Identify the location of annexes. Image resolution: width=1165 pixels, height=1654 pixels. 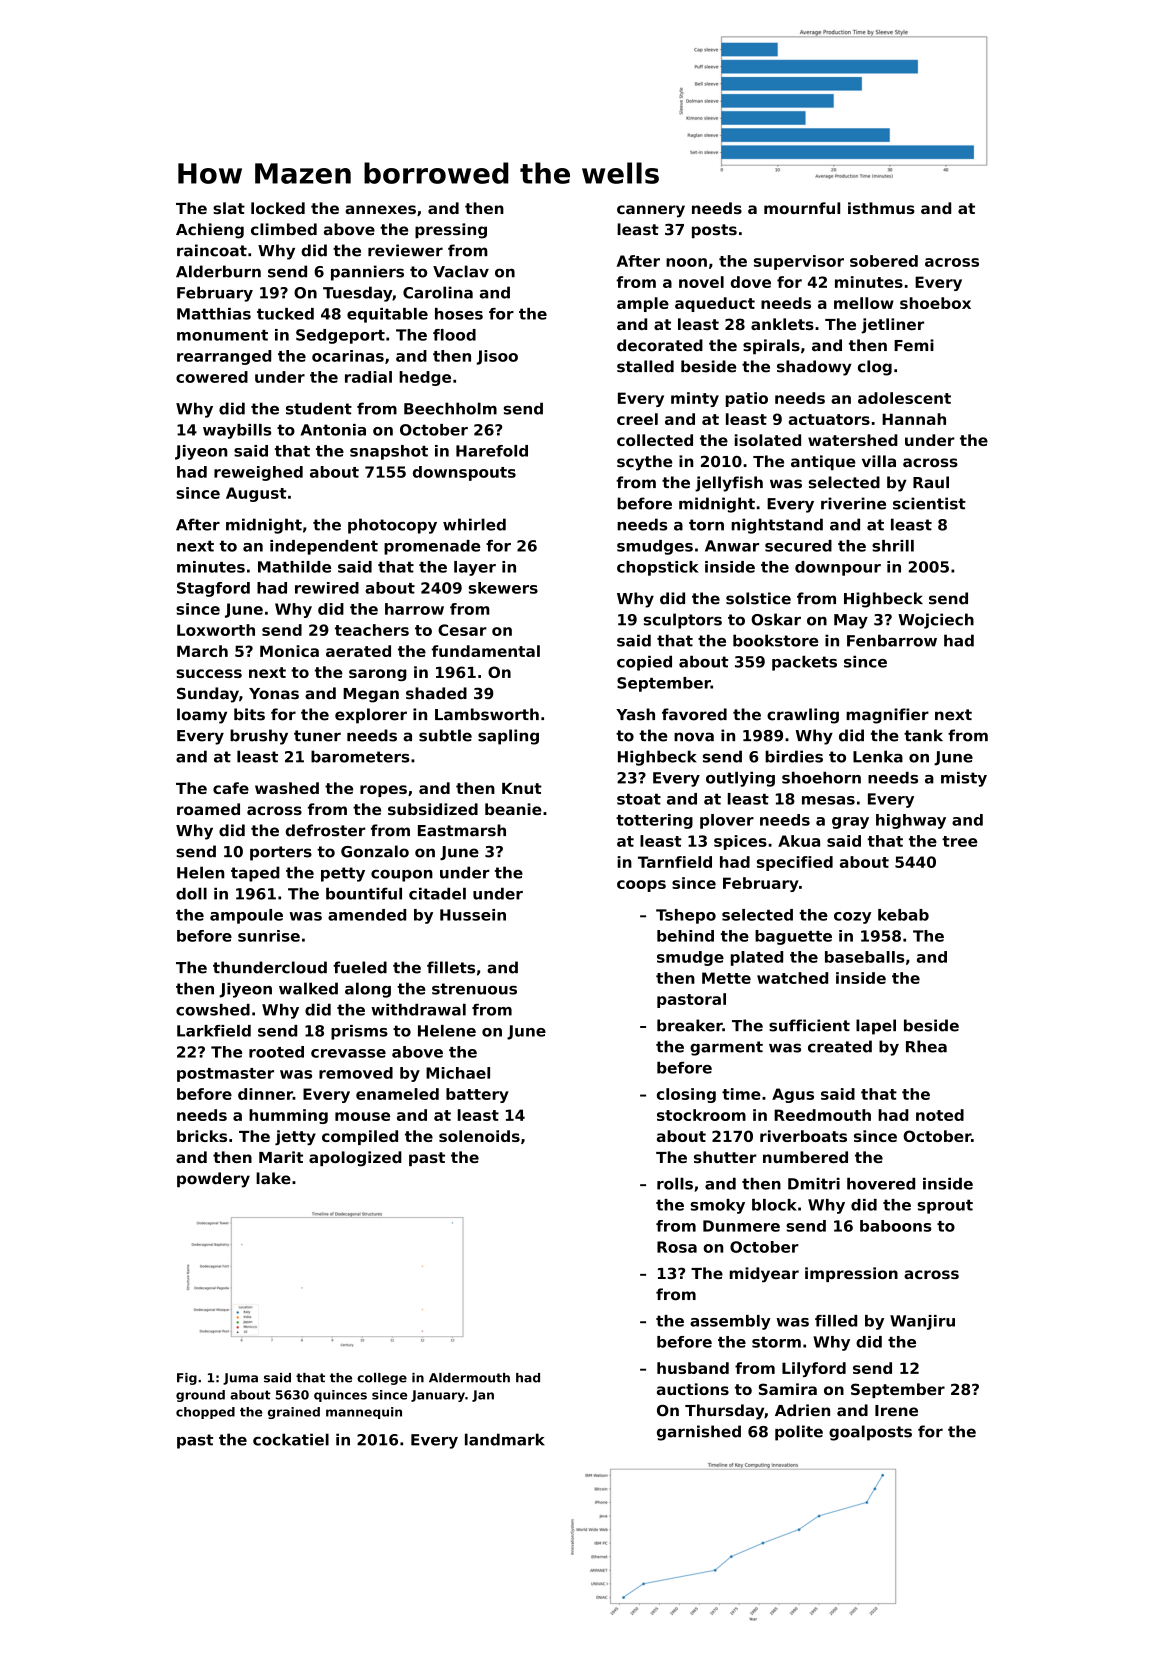
(380, 209).
